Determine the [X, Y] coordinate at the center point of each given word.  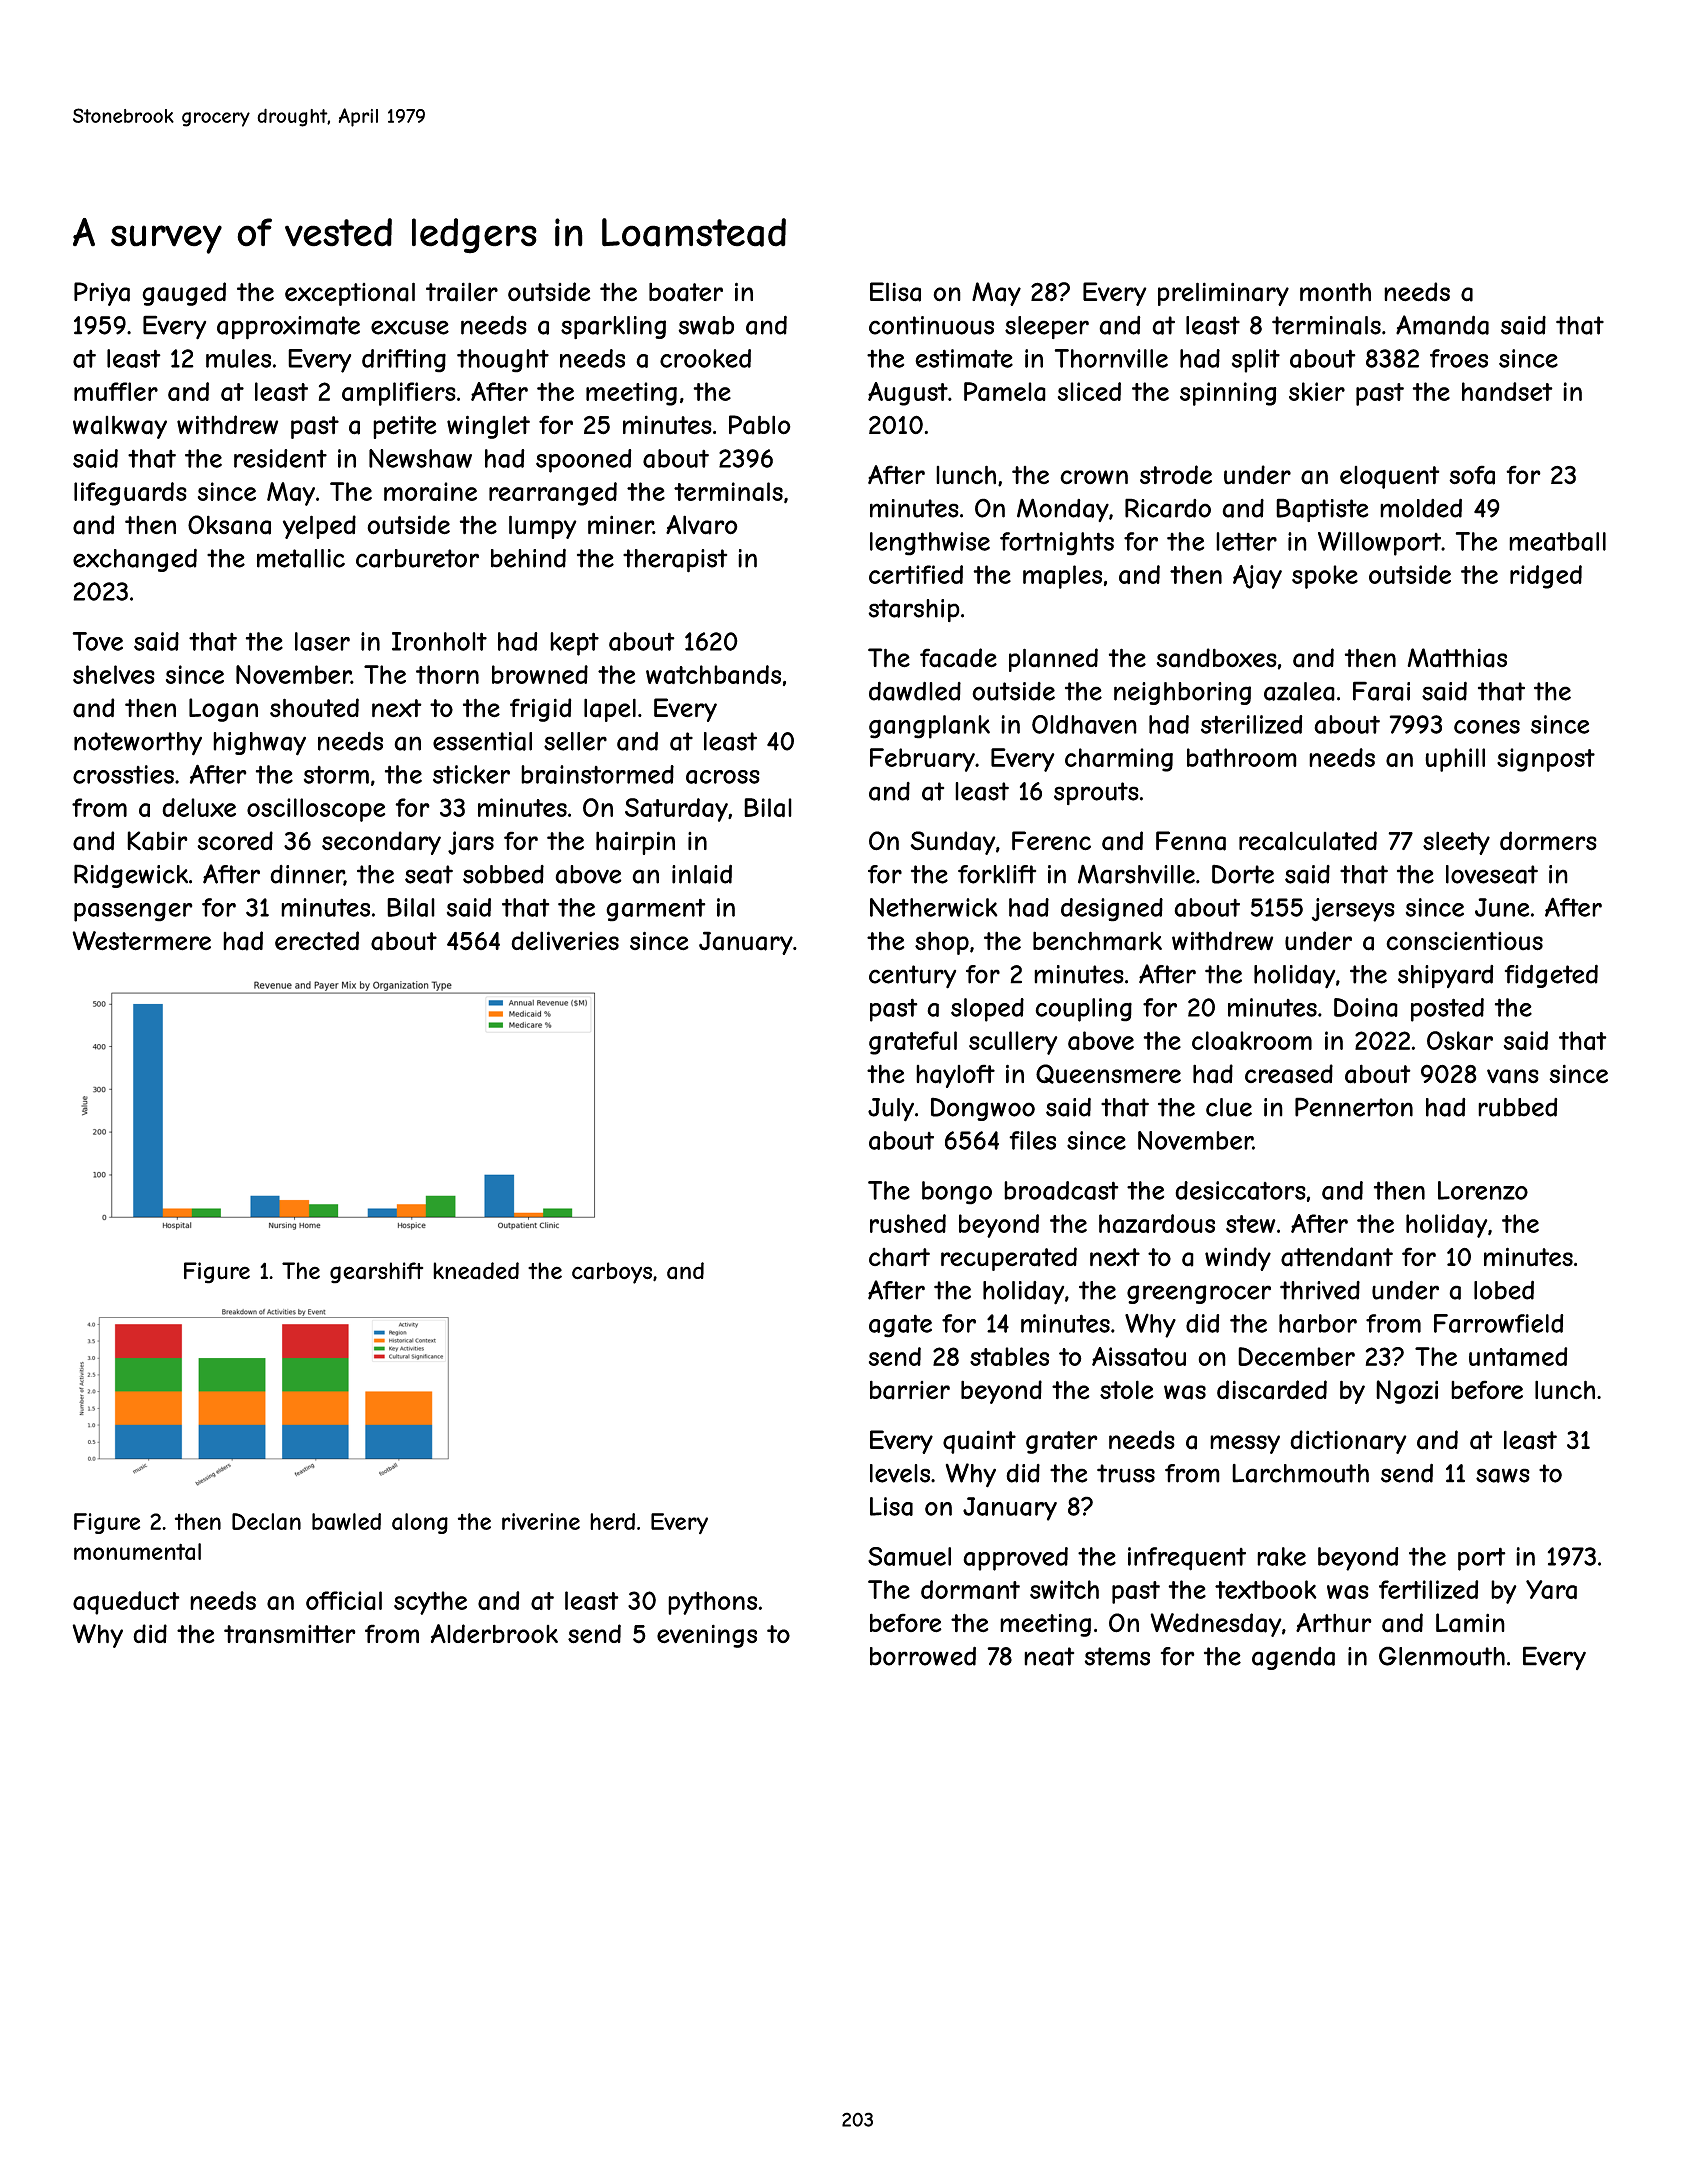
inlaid [702, 874]
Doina [1366, 1007]
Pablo [760, 425]
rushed [908, 1223]
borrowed [923, 1656]
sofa [1472, 475]
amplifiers [399, 394]
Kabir [157, 841]
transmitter [290, 1634]
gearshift [376, 1273]
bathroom [1242, 757]
